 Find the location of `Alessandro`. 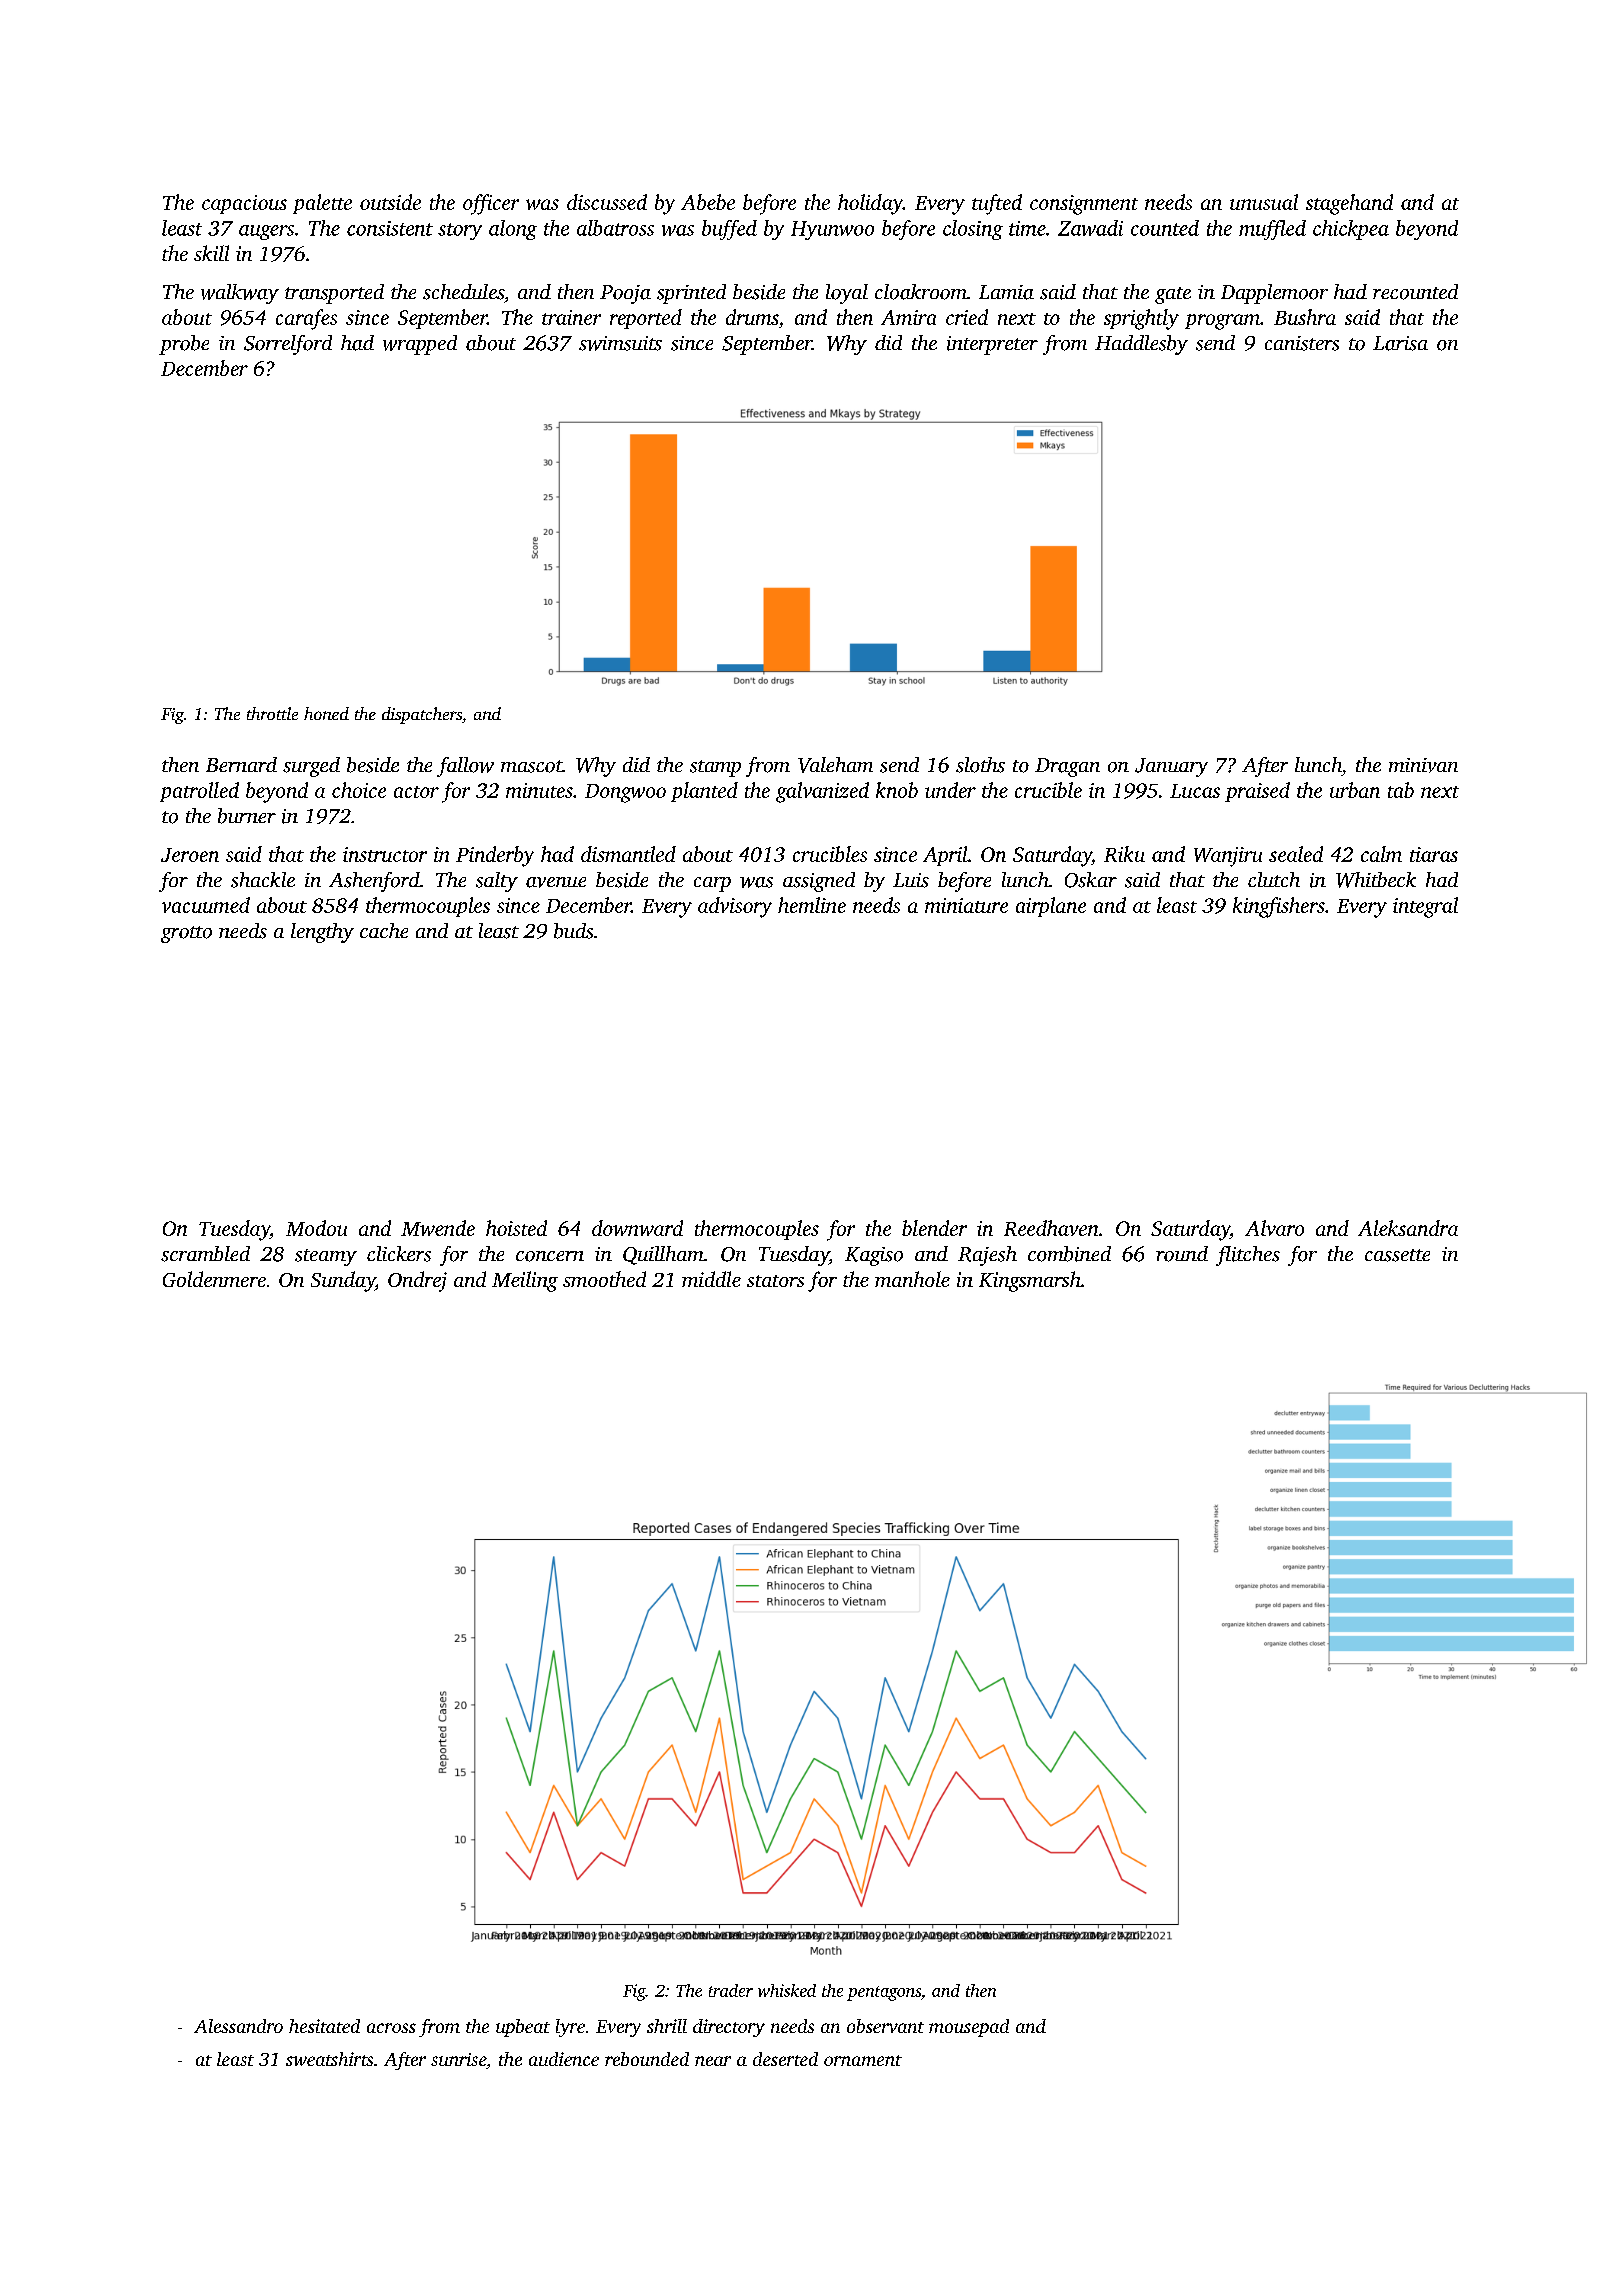

Alessandro is located at coordinates (238, 2026).
